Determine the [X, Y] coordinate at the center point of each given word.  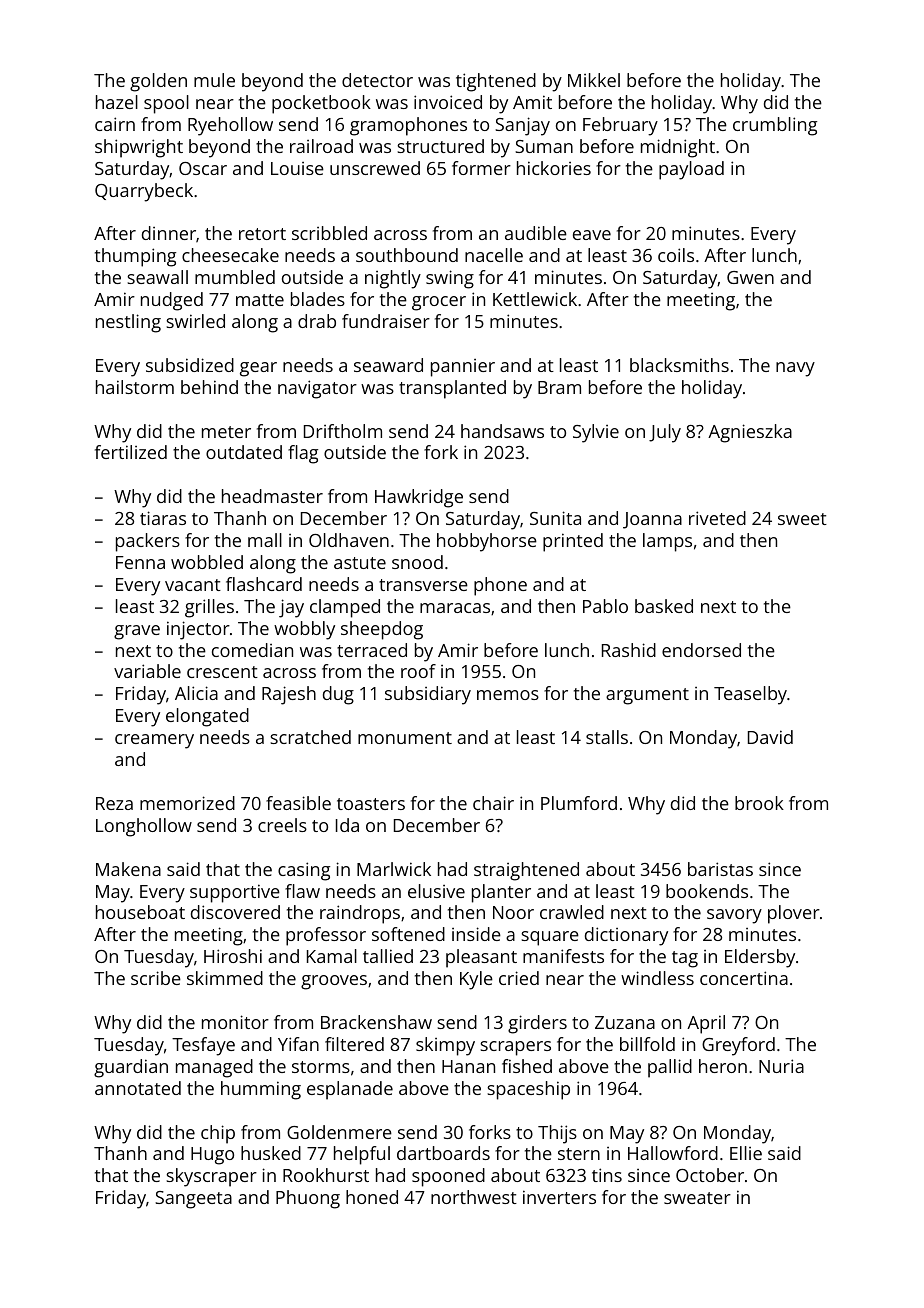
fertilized [131, 452]
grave [137, 632]
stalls [607, 737]
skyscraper [211, 1177]
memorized [187, 803]
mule [214, 80]
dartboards [443, 1153]
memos [508, 695]
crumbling [775, 126]
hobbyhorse [487, 542]
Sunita [555, 518]
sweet [802, 519]
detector [377, 80]
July [665, 433]
